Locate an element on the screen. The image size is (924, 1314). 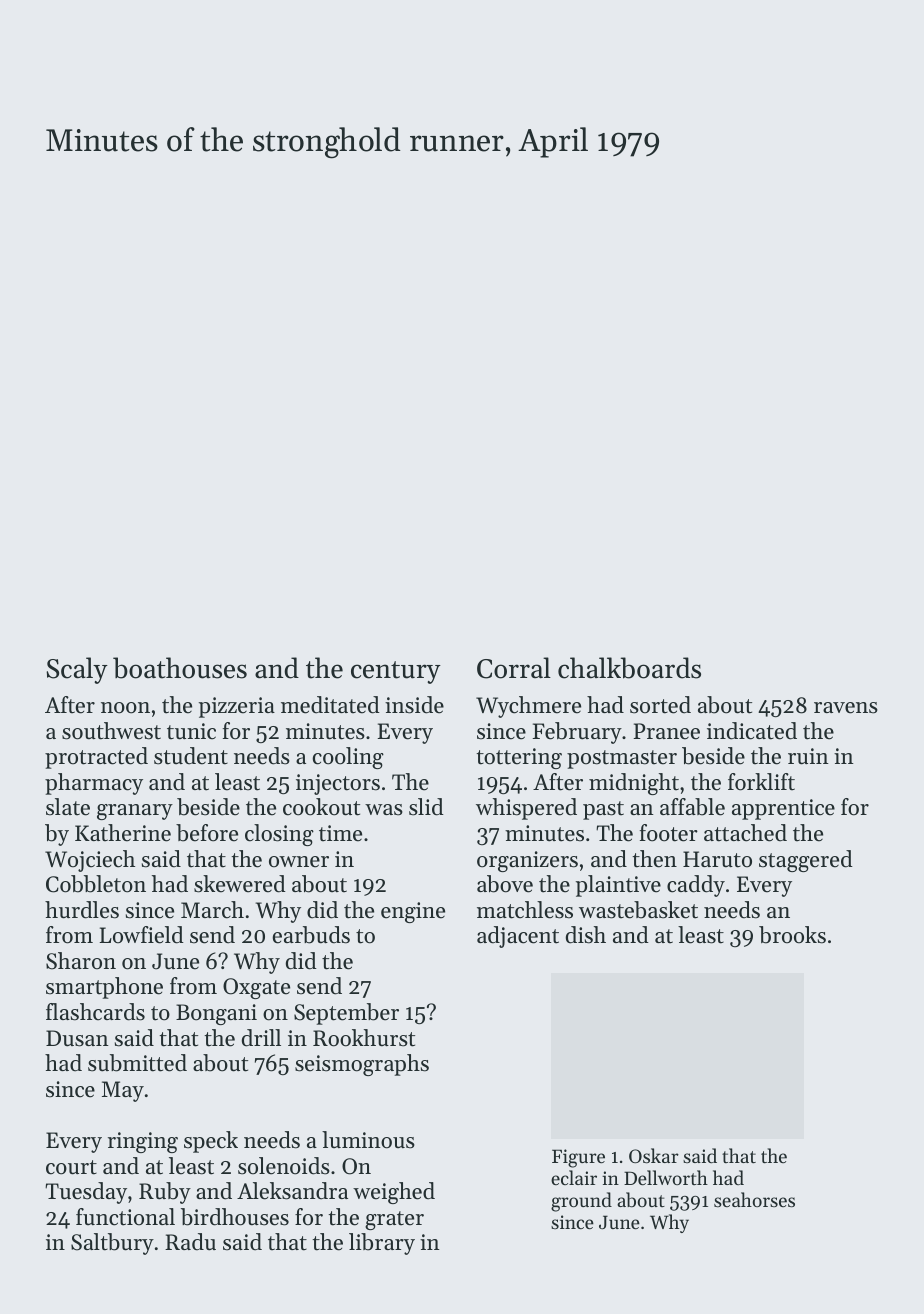
brooks is located at coordinates (792, 935).
